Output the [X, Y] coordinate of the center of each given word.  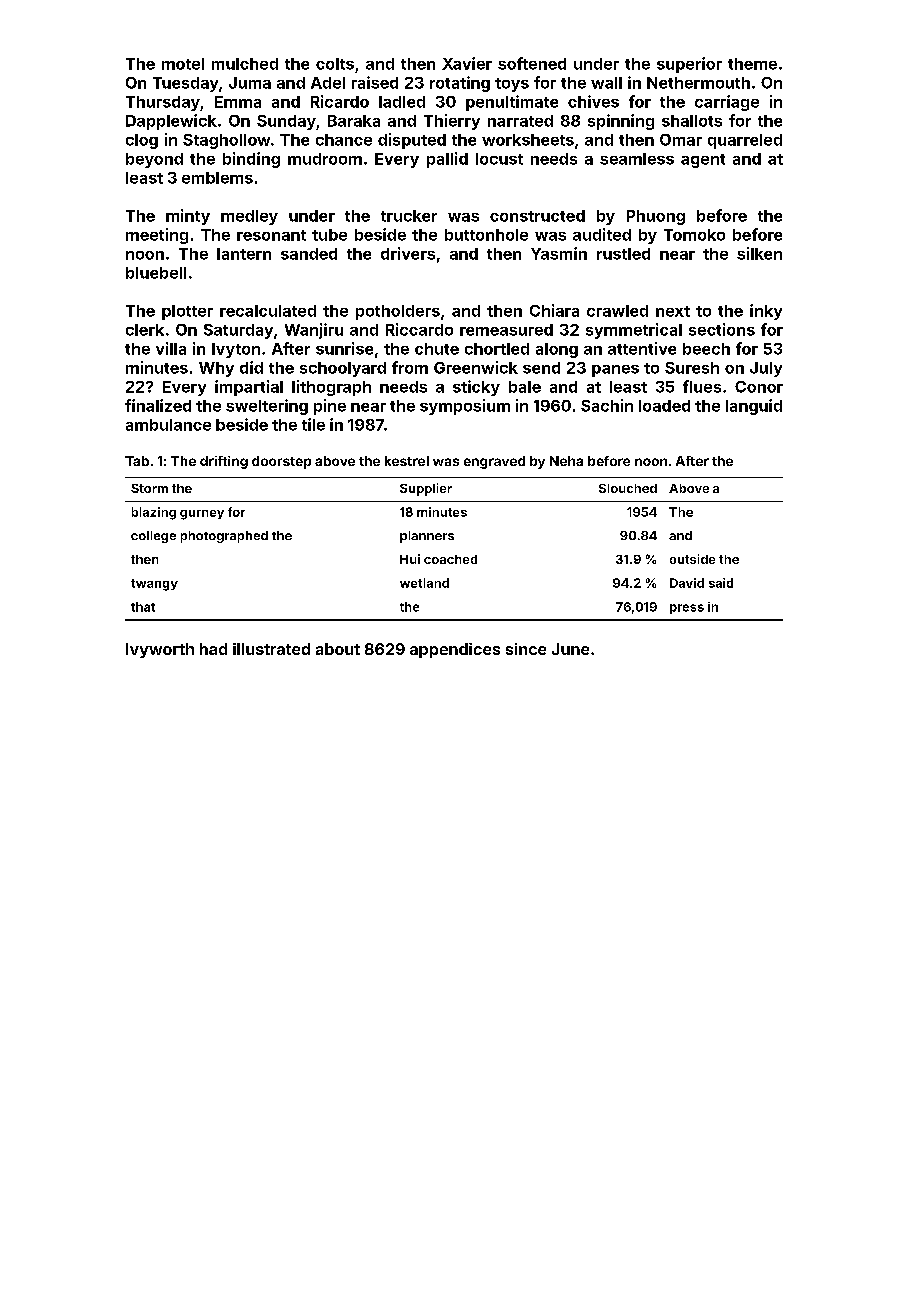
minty [188, 217]
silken [759, 253]
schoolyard [343, 369]
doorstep [281, 462]
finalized [158, 405]
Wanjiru [314, 331]
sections [722, 329]
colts [335, 64]
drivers [408, 253]
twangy [154, 585]
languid [754, 407]
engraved [494, 462]
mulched [245, 64]
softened [532, 63]
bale [525, 387]
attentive [642, 348]
